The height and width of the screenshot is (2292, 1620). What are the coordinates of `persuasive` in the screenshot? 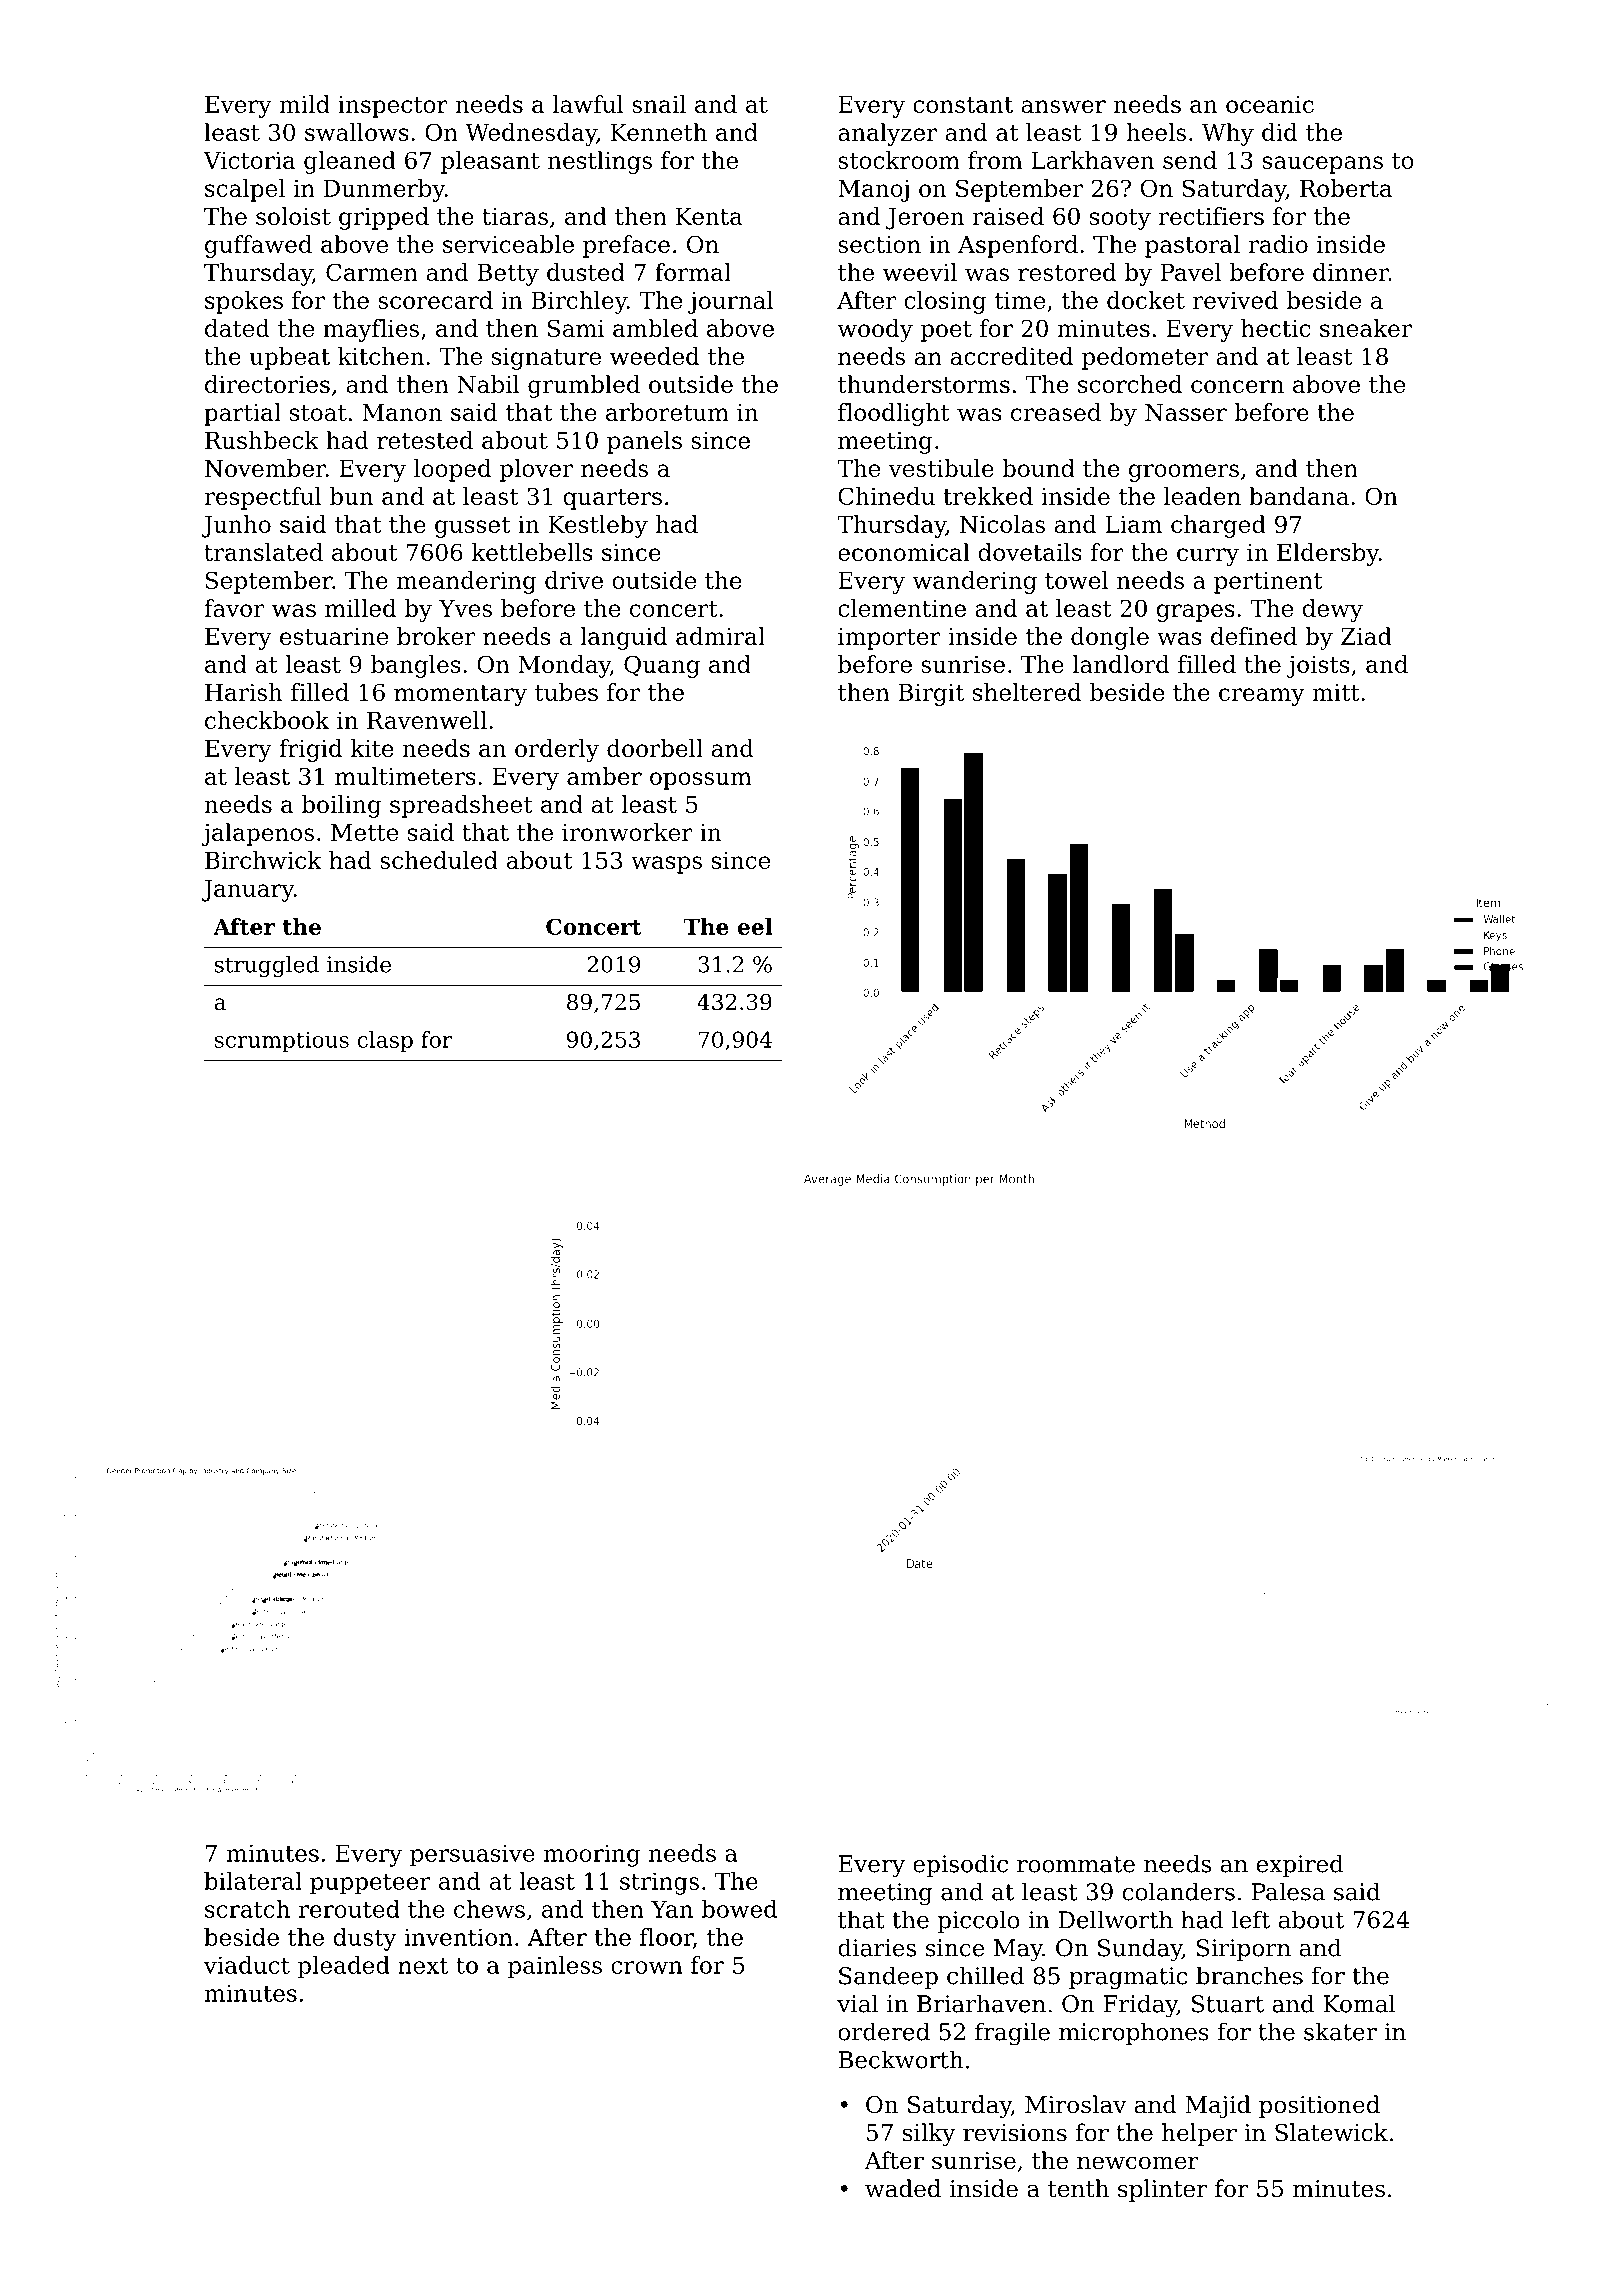 It's located at (472, 1855).
